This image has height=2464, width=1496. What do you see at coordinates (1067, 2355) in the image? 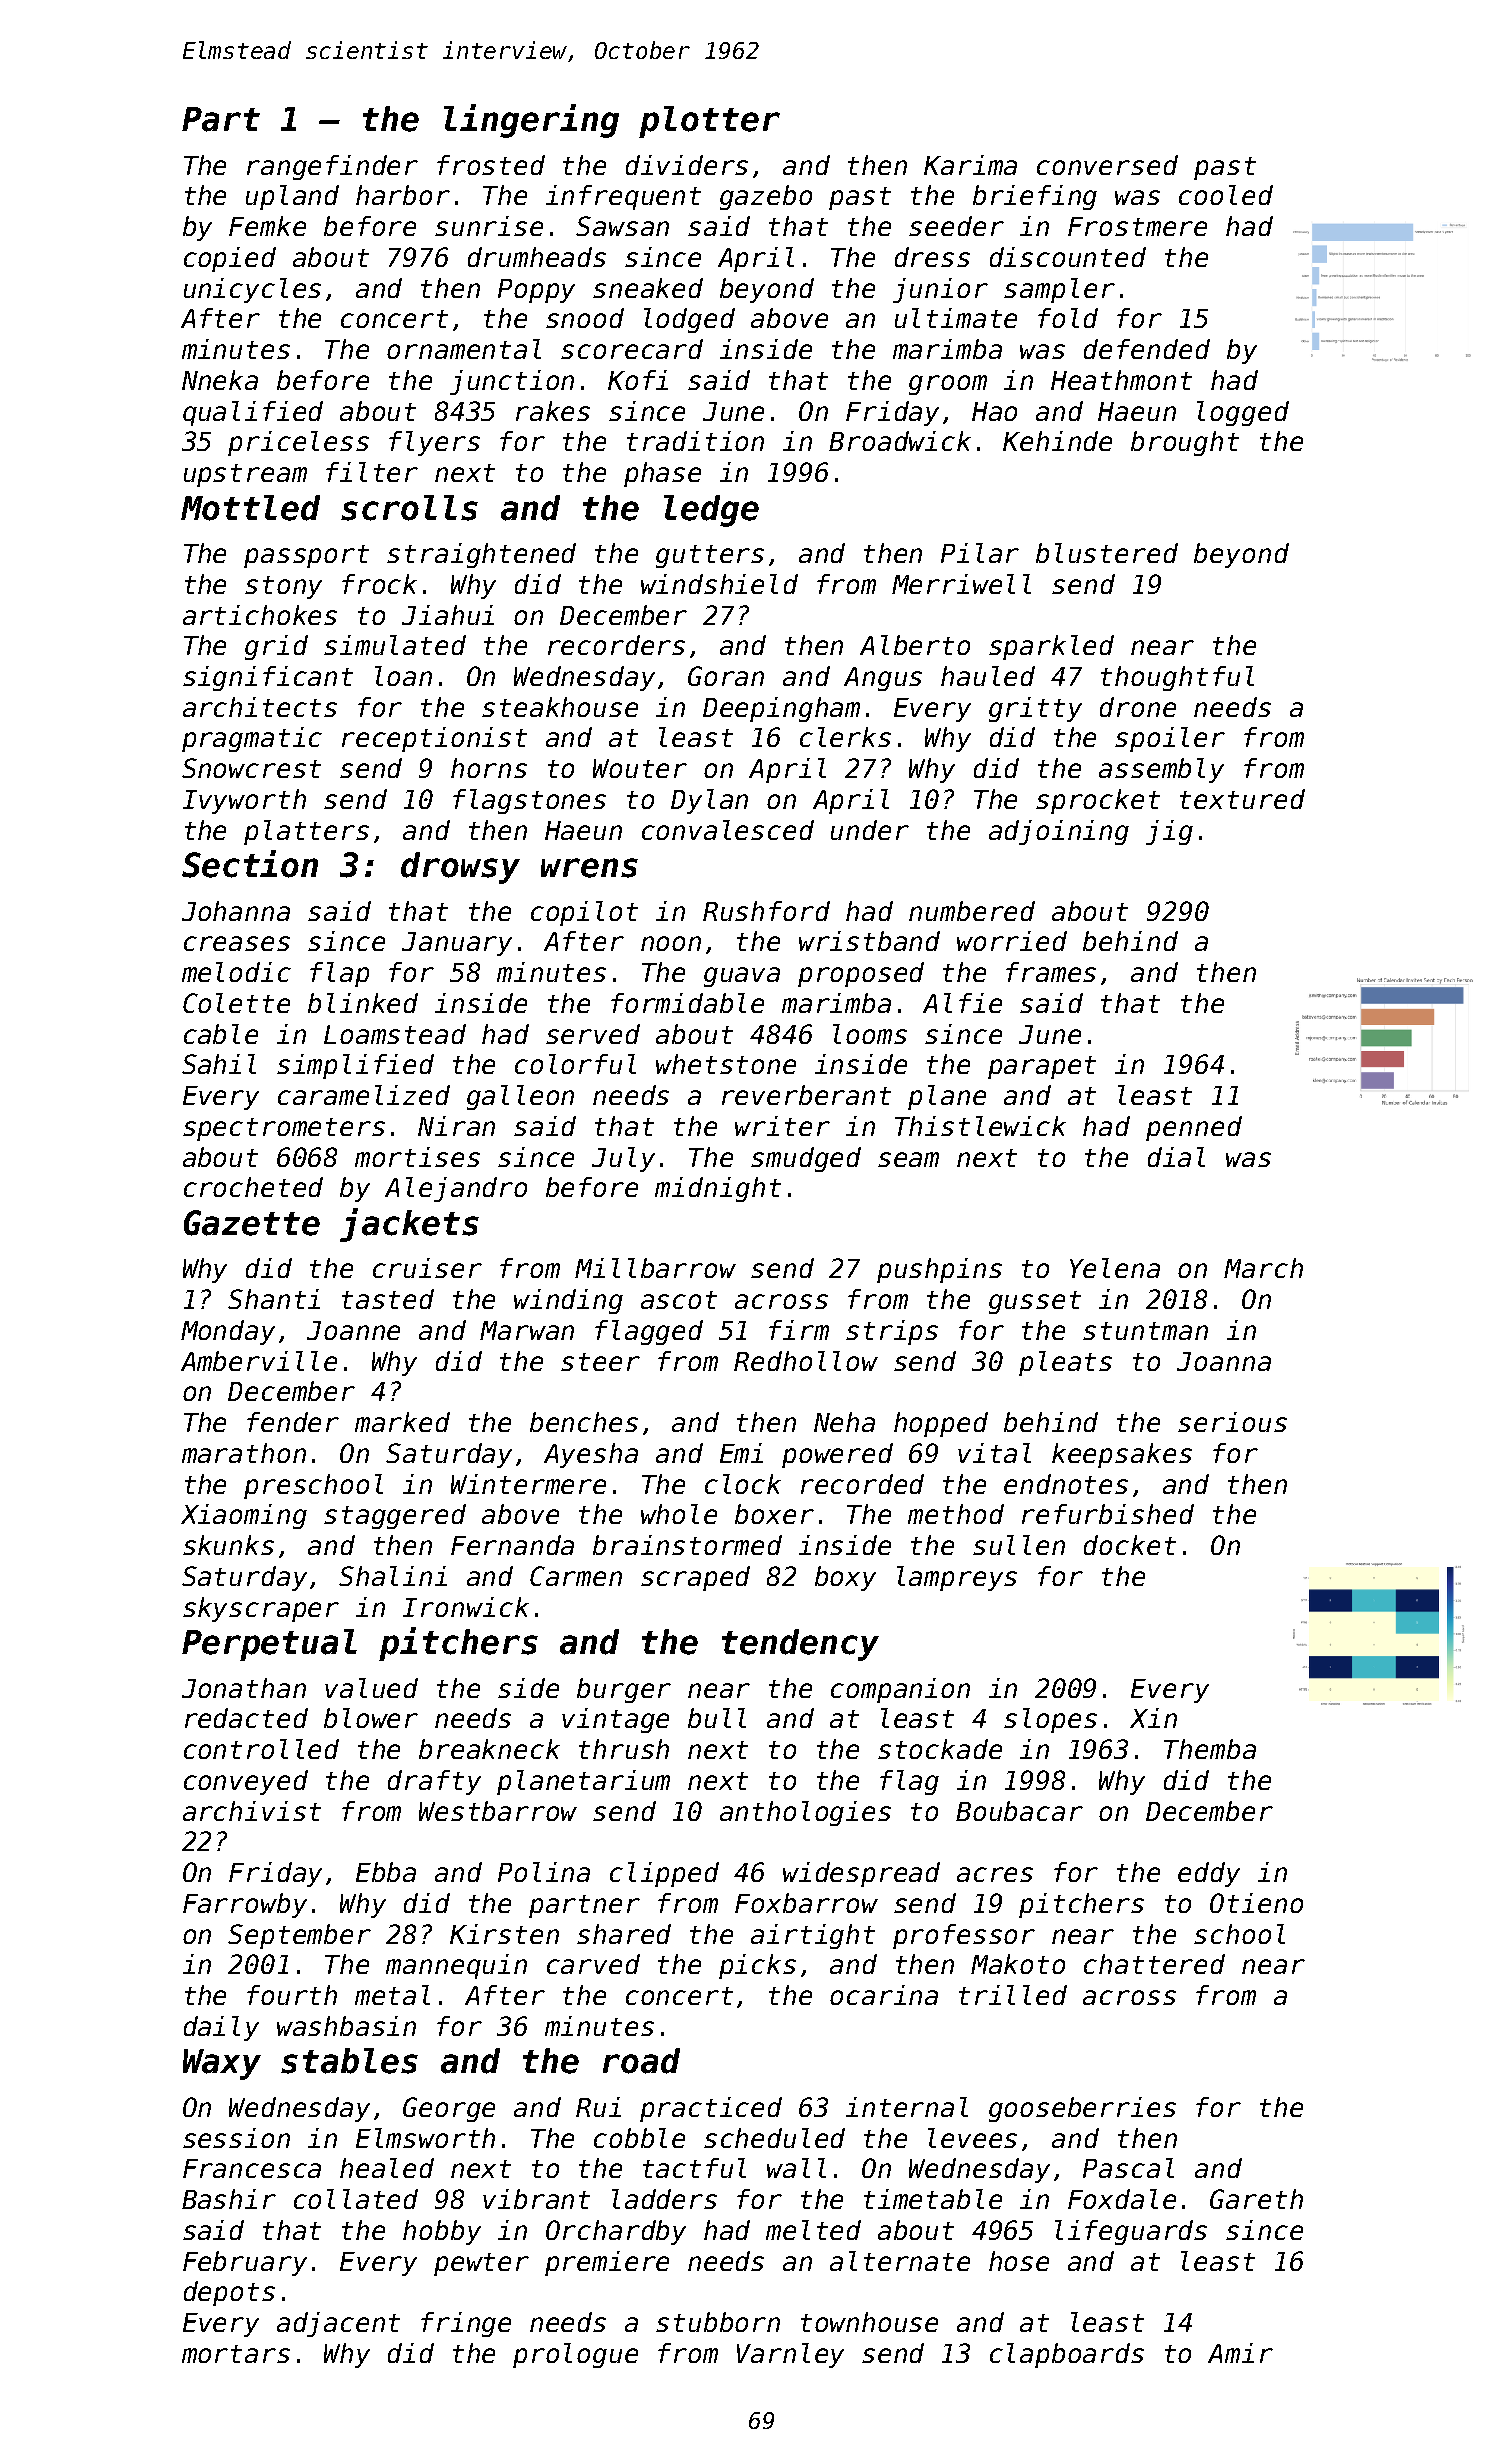
I see `clapboards` at bounding box center [1067, 2355].
